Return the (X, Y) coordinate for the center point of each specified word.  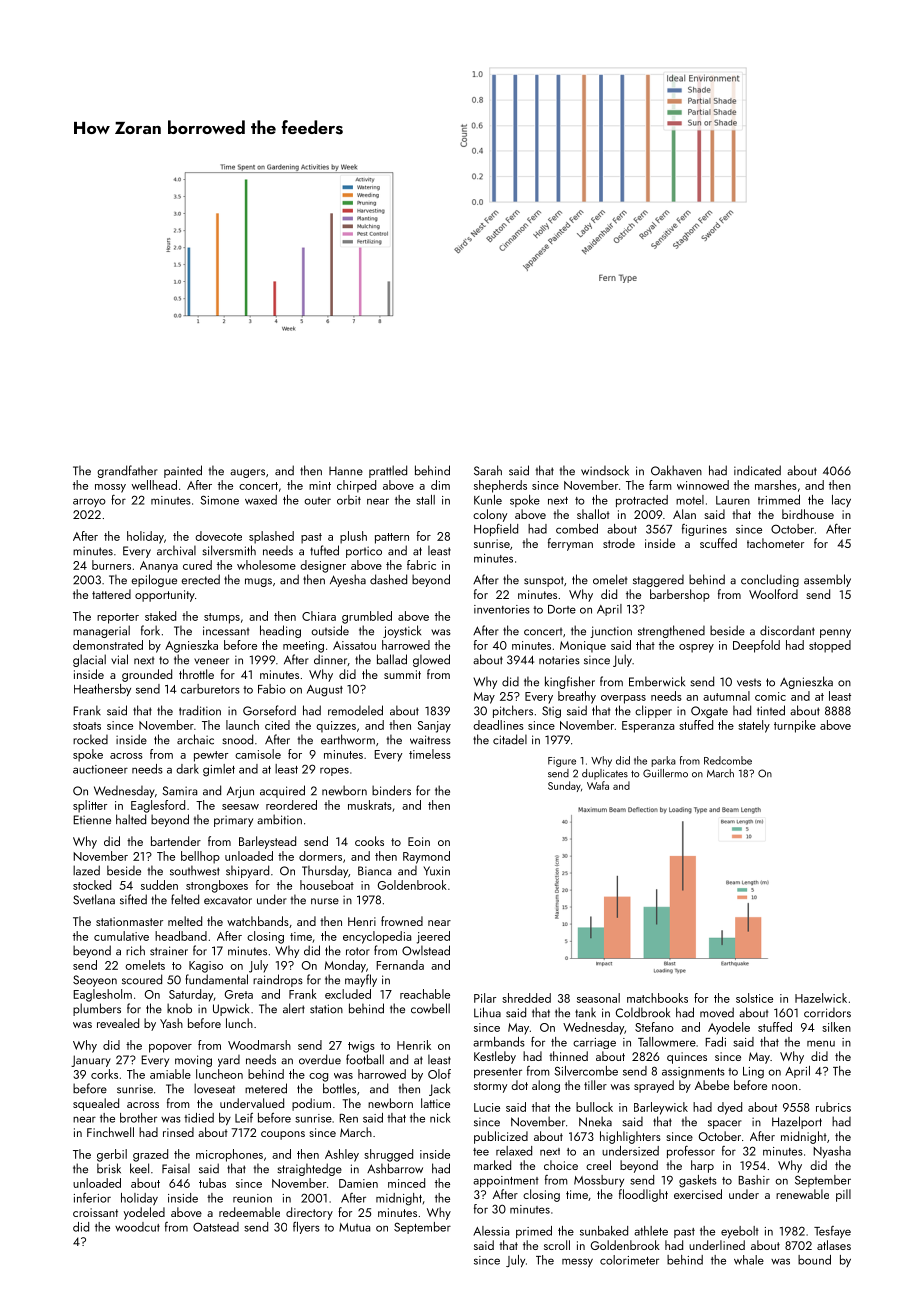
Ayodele (729, 1028)
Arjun (240, 792)
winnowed (703, 485)
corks (104, 1074)
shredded (526, 998)
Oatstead (216, 1227)
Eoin (419, 841)
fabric (421, 565)
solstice (754, 998)
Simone (219, 500)
